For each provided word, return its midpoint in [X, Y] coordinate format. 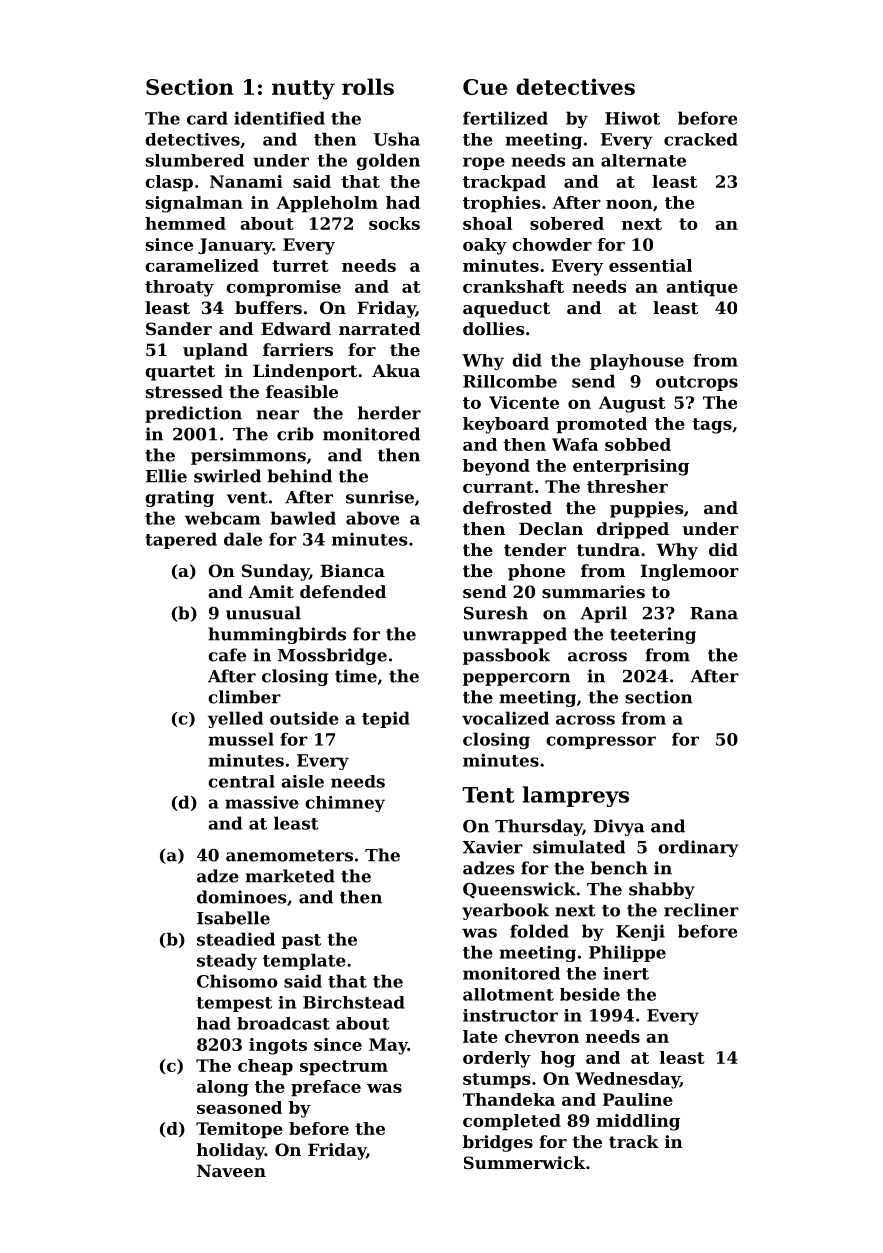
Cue [485, 87]
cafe [227, 655]
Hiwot [632, 118]
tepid [386, 719]
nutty [303, 90]
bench [619, 868]
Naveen [231, 1170]
